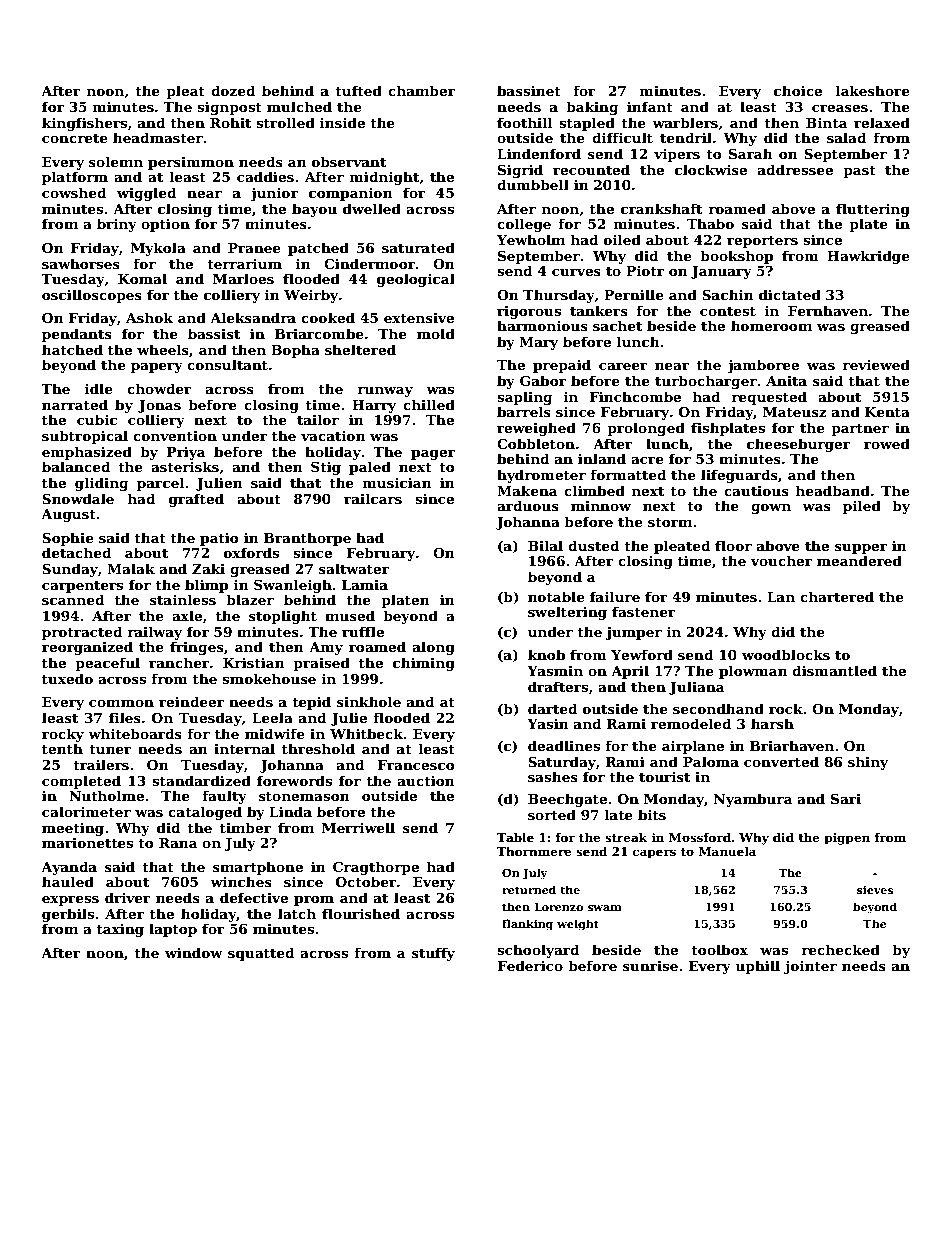 The width and height of the document is (952, 1233). What do you see at coordinates (173, 930) in the document?
I see `laptop` at bounding box center [173, 930].
